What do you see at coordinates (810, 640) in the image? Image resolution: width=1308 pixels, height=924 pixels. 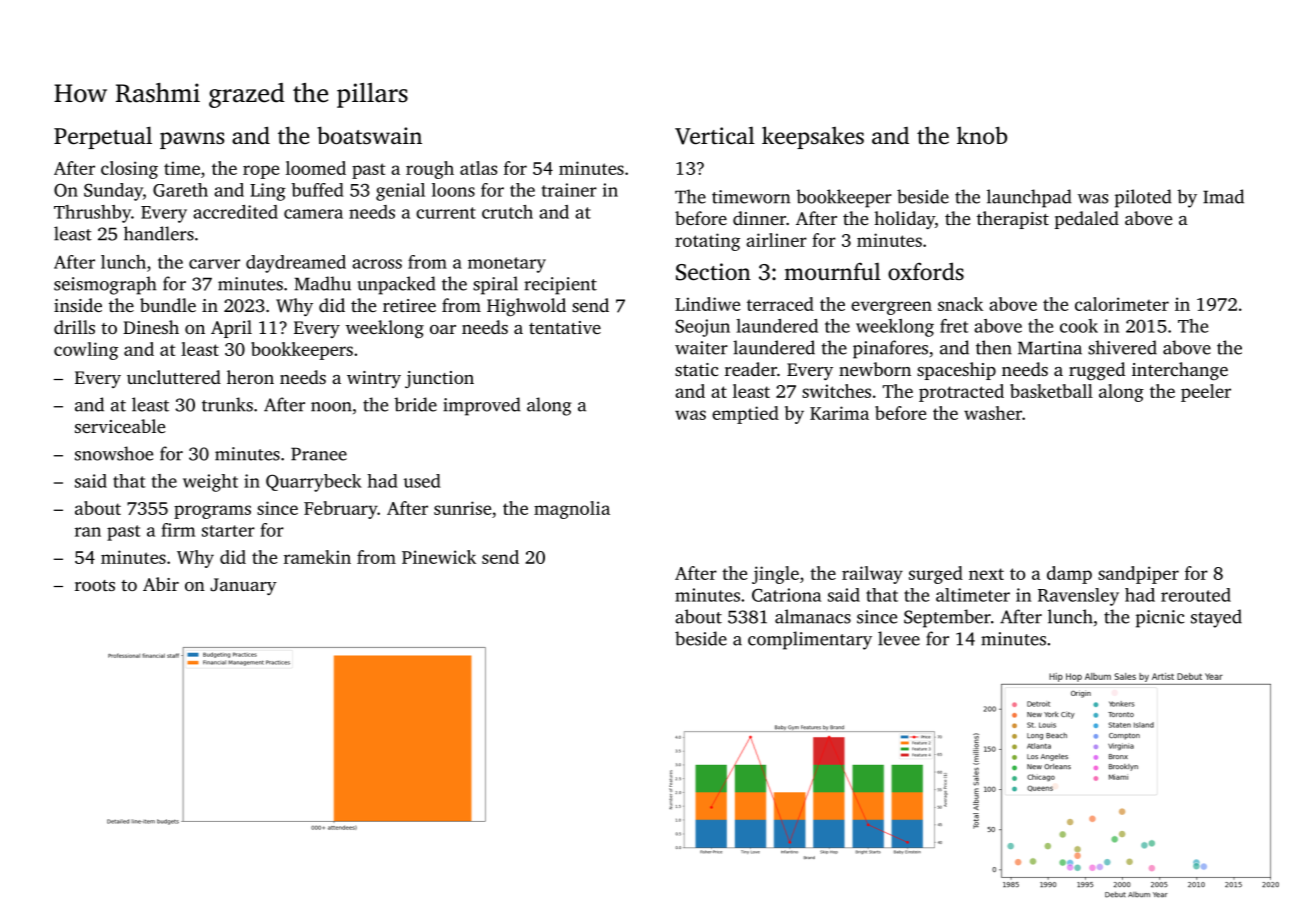 I see `complimentary` at bounding box center [810, 640].
